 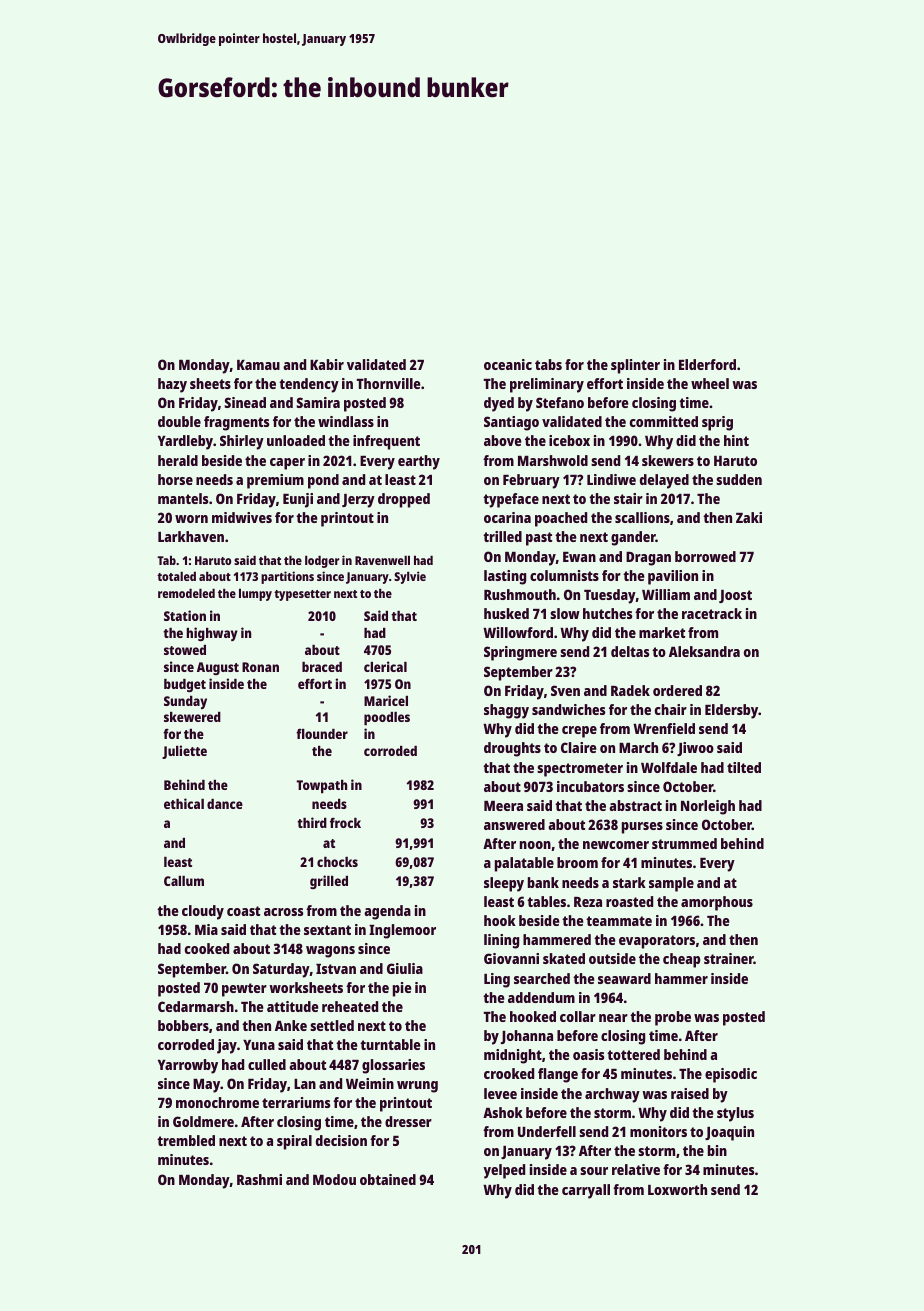 What do you see at coordinates (610, 596) in the page?
I see `Tuesday` at bounding box center [610, 596].
